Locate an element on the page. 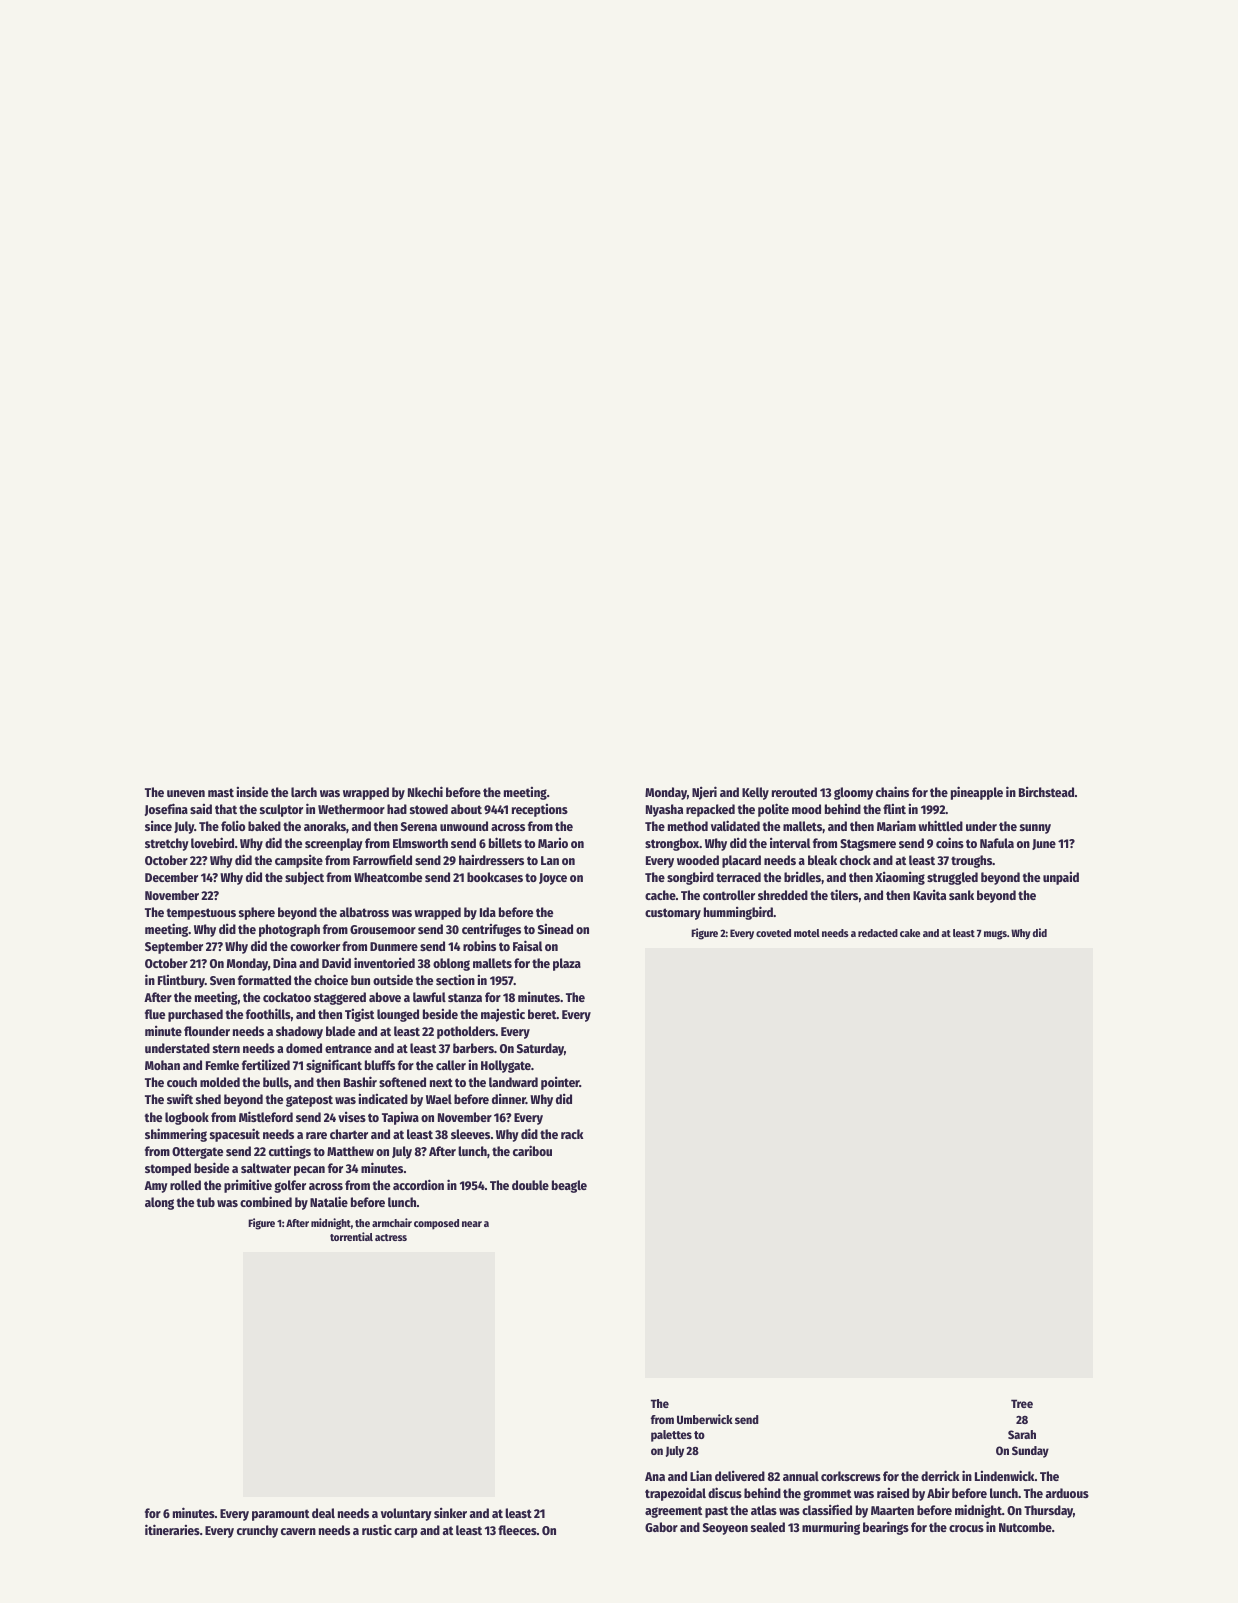 The height and width of the image is (1603, 1238). Josefina is located at coordinates (166, 809).
